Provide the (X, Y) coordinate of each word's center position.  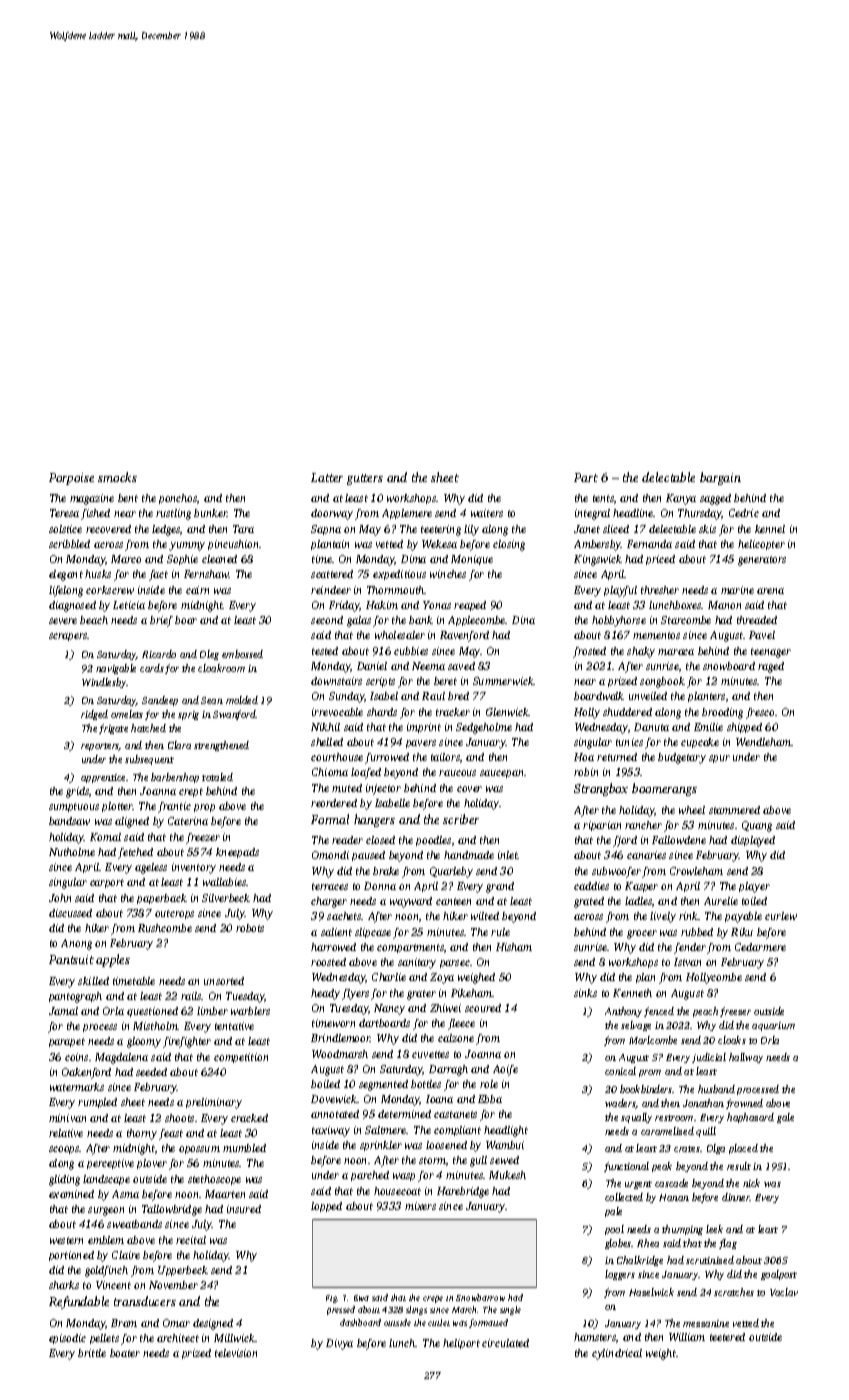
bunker (210, 513)
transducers (145, 1301)
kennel (770, 529)
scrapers (68, 637)
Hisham (514, 947)
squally (636, 1118)
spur (719, 759)
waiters (487, 513)
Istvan (687, 962)
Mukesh (507, 1175)
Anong (76, 944)
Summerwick (503, 681)
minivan (67, 1118)
